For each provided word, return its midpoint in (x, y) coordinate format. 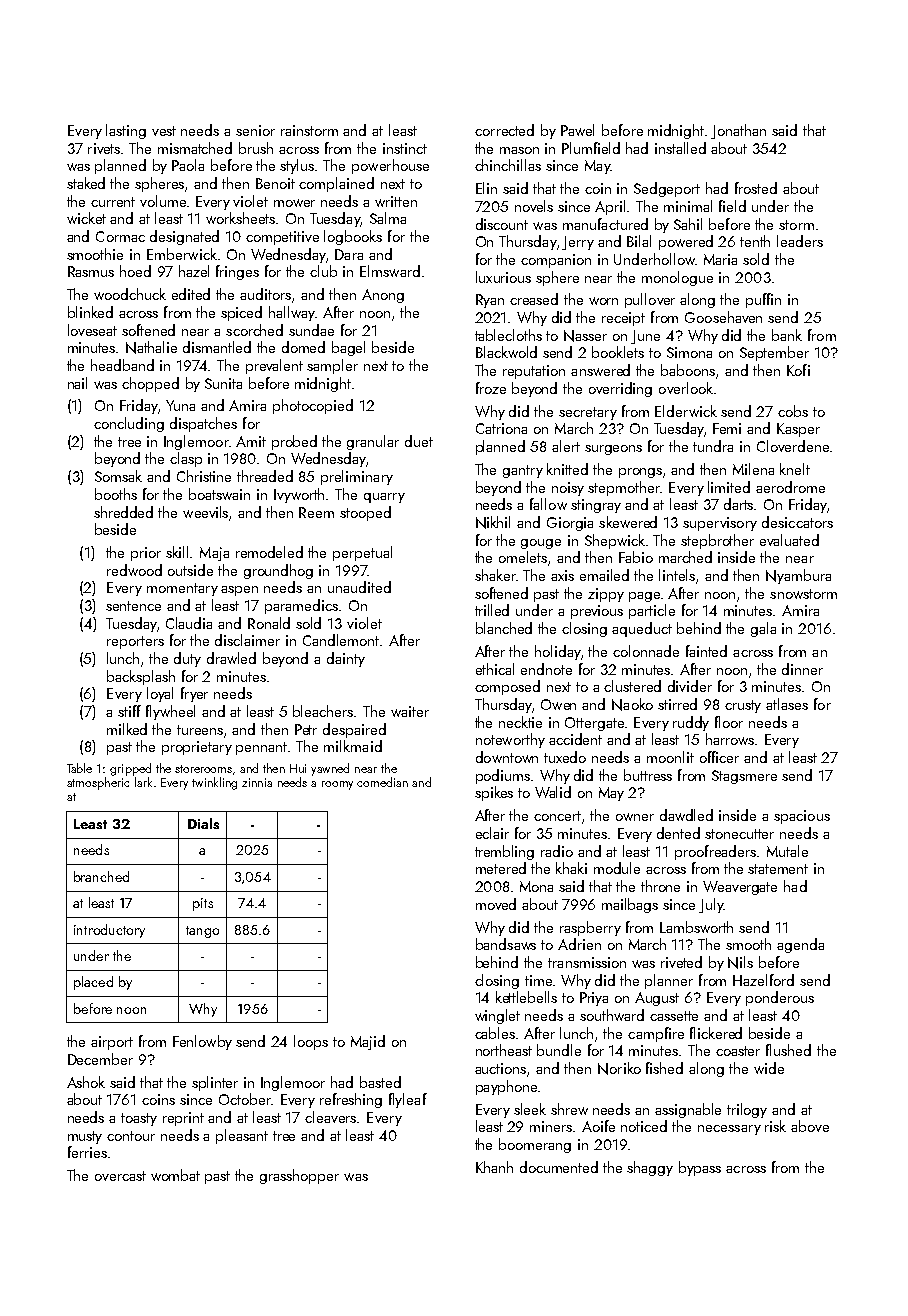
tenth (755, 241)
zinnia (257, 782)
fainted (706, 651)
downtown (507, 757)
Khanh (494, 1167)
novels (534, 206)
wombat (175, 1175)
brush (256, 148)
